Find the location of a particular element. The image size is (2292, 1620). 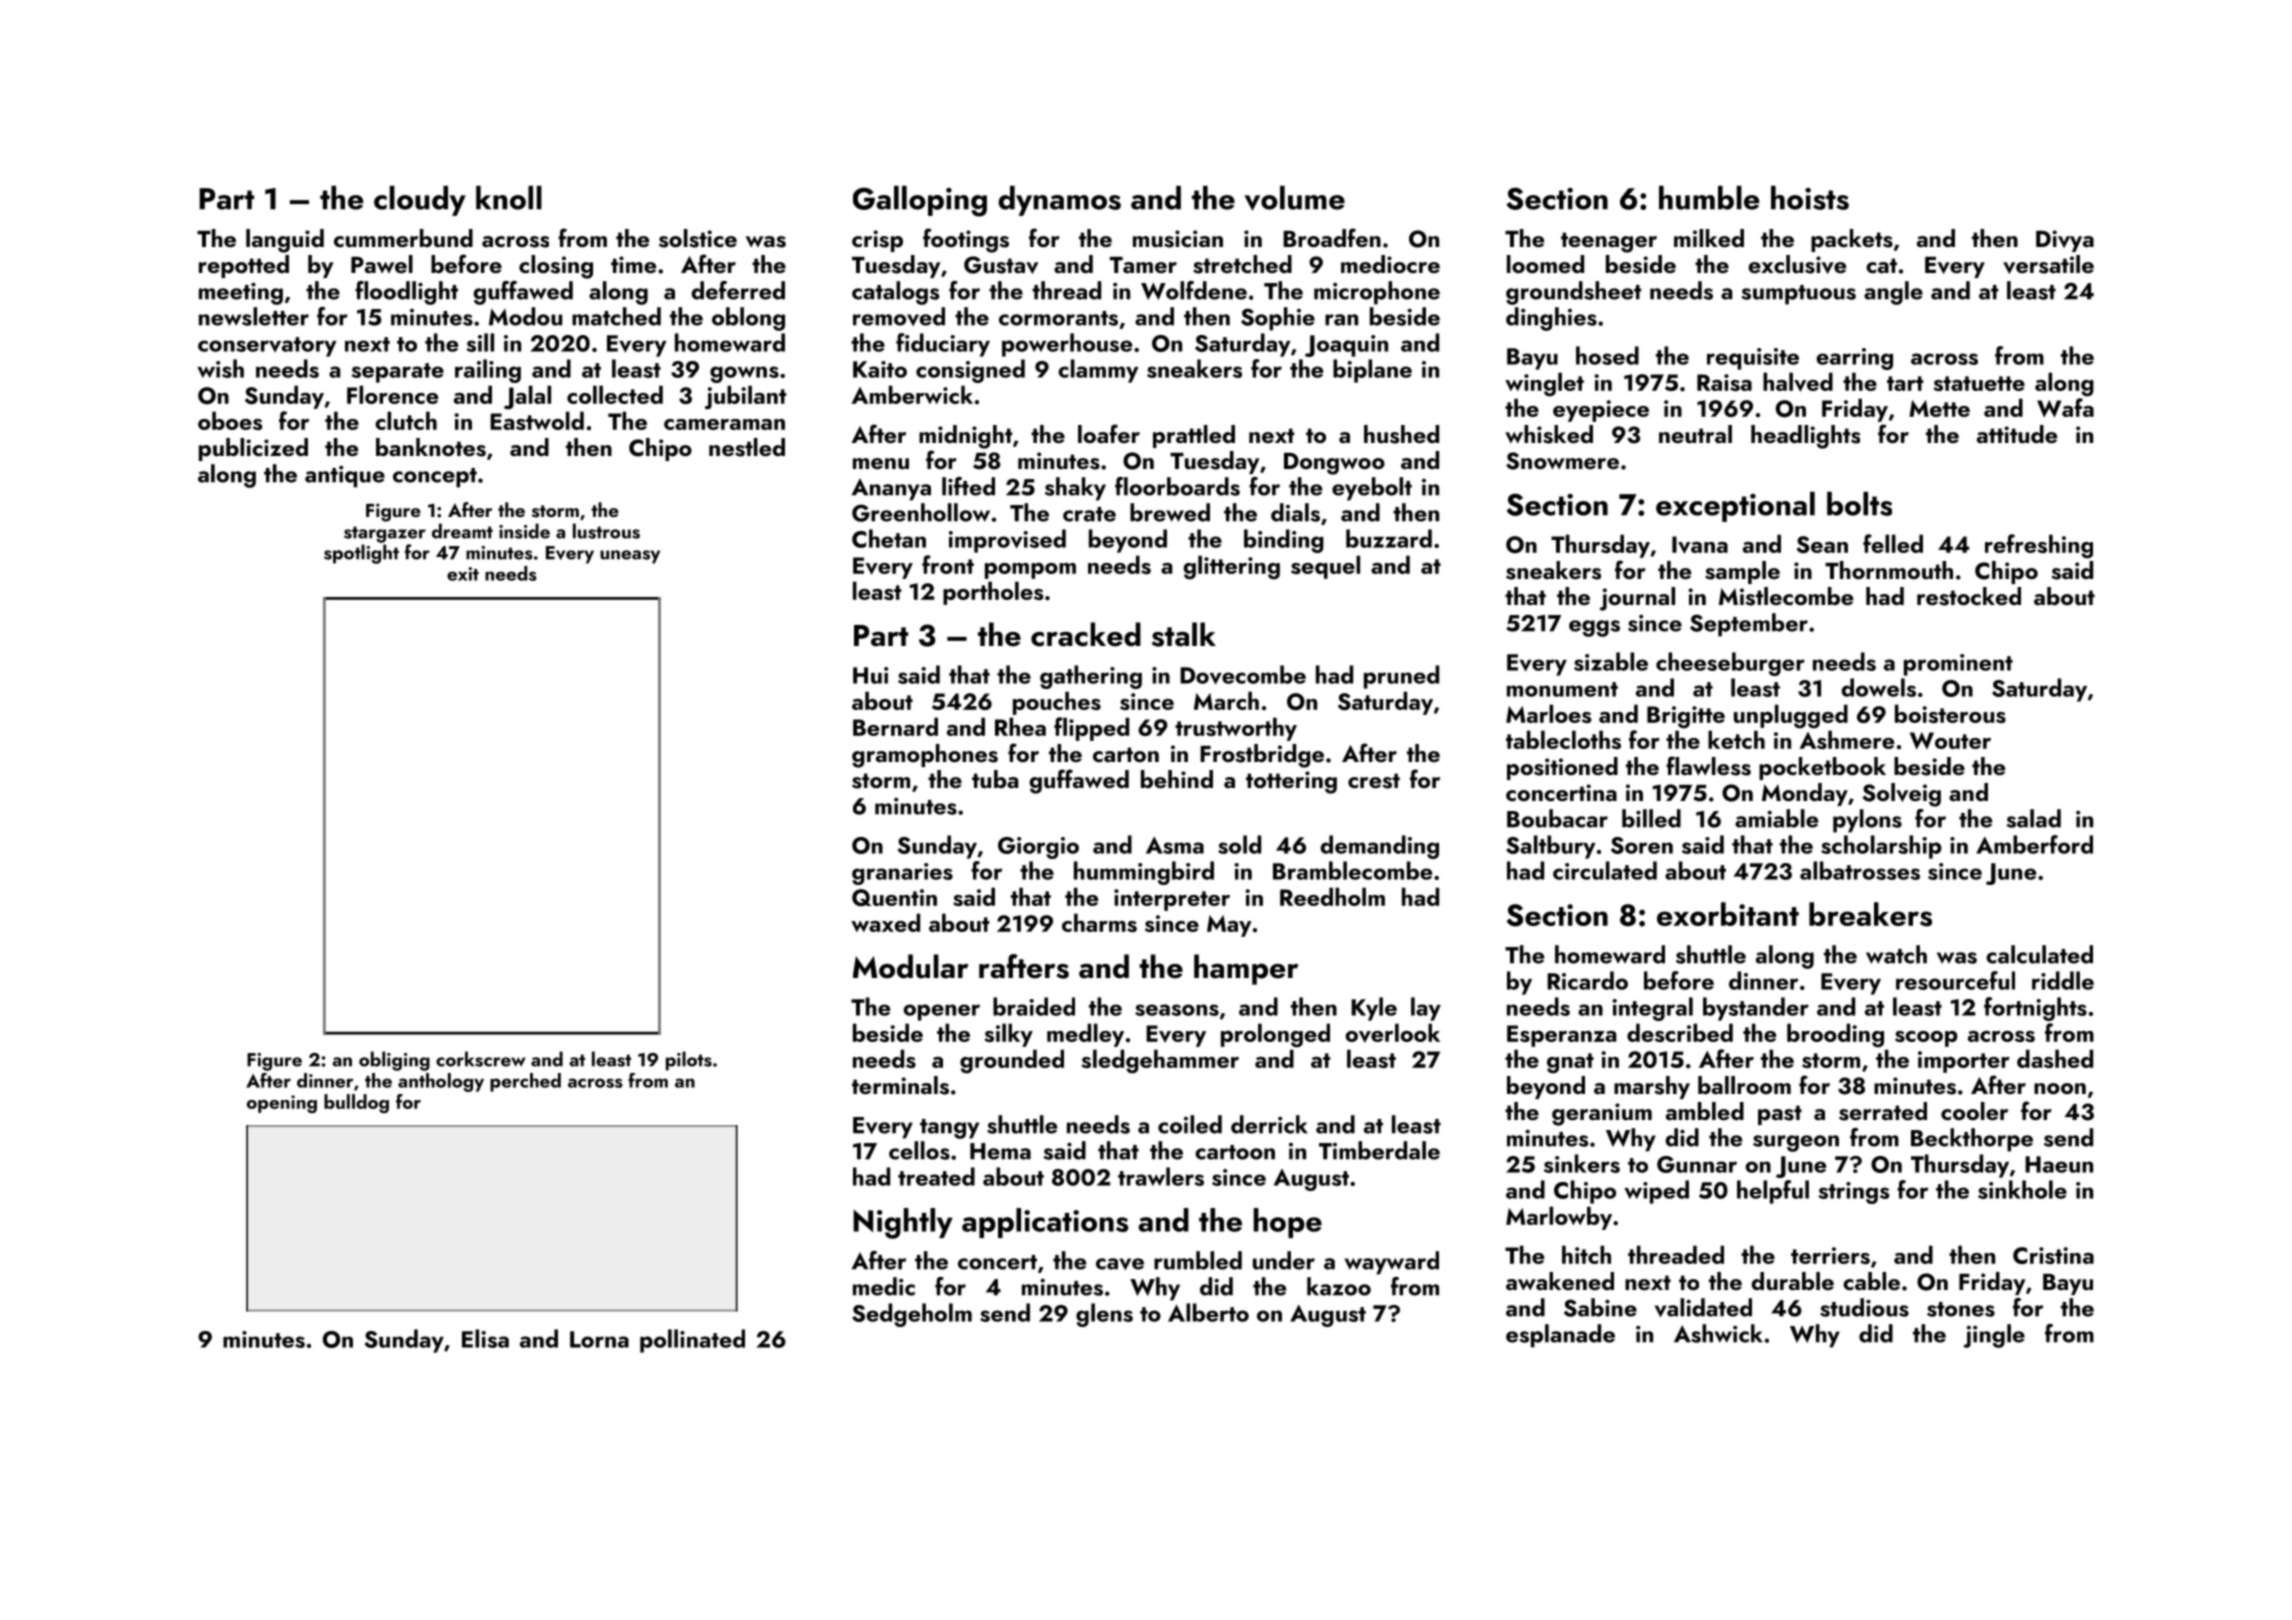

Rhea is located at coordinates (1020, 726).
